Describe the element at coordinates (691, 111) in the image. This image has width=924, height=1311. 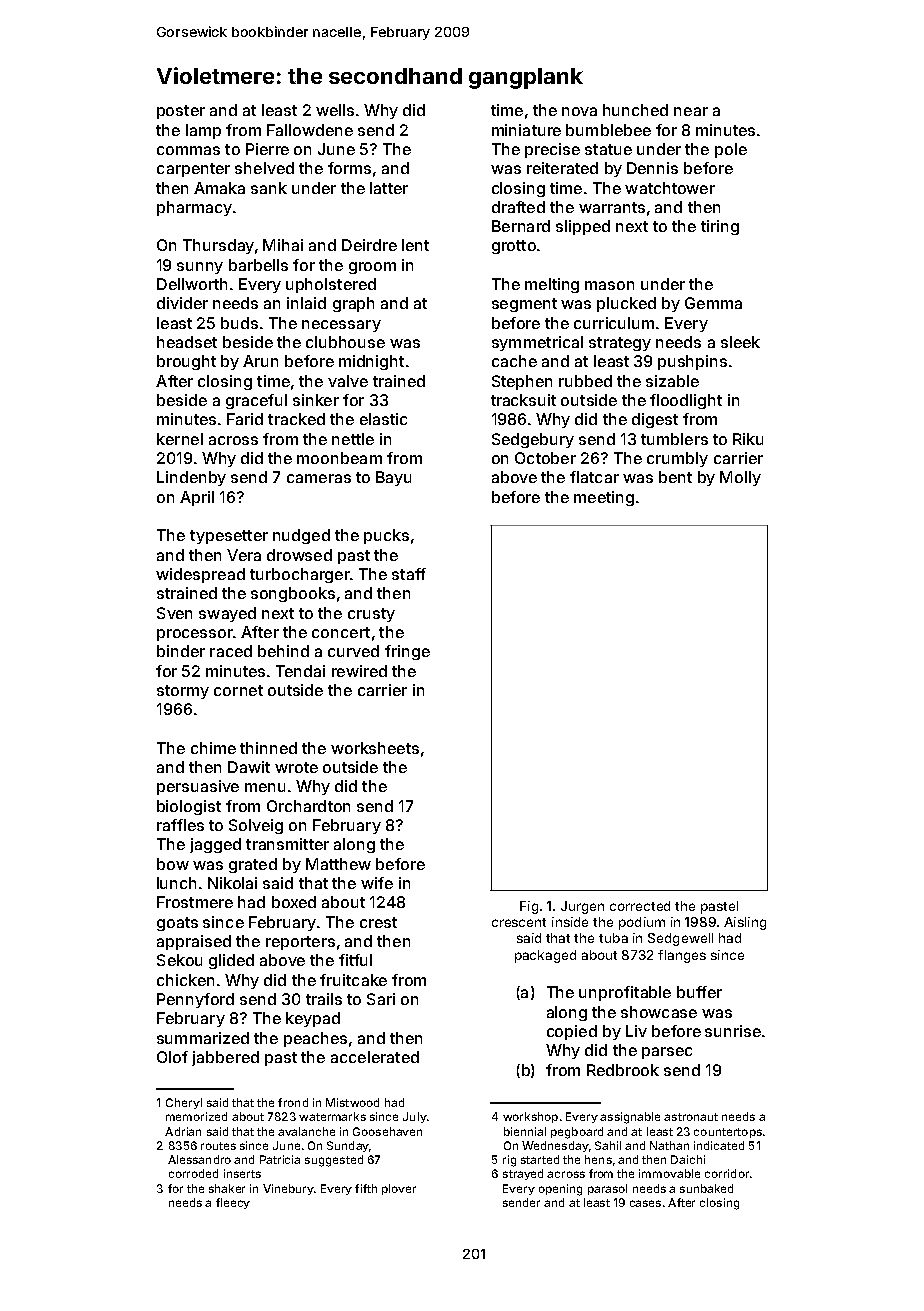
I see `near` at that location.
